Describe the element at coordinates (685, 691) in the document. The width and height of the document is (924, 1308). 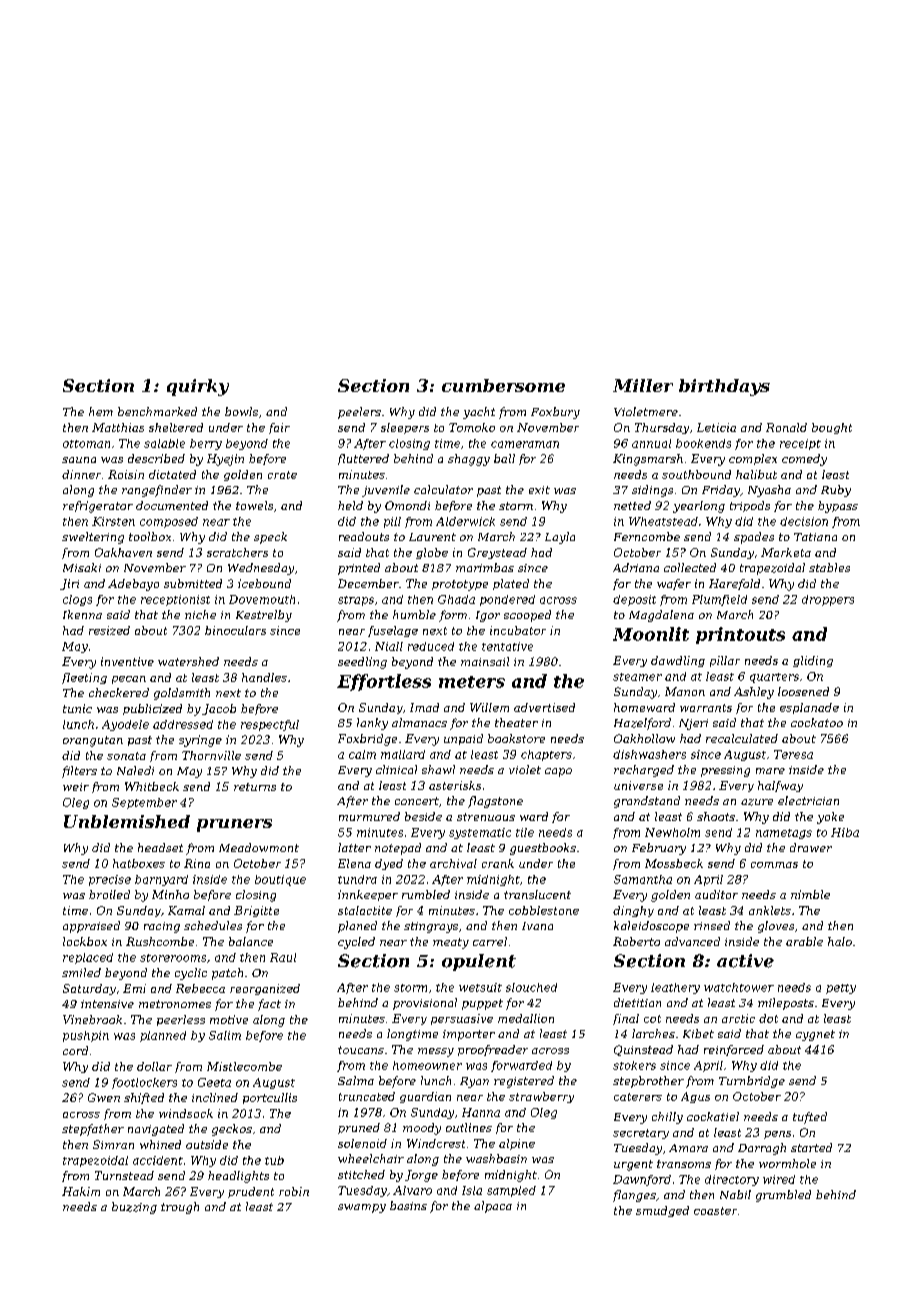
I see `Manon` at that location.
